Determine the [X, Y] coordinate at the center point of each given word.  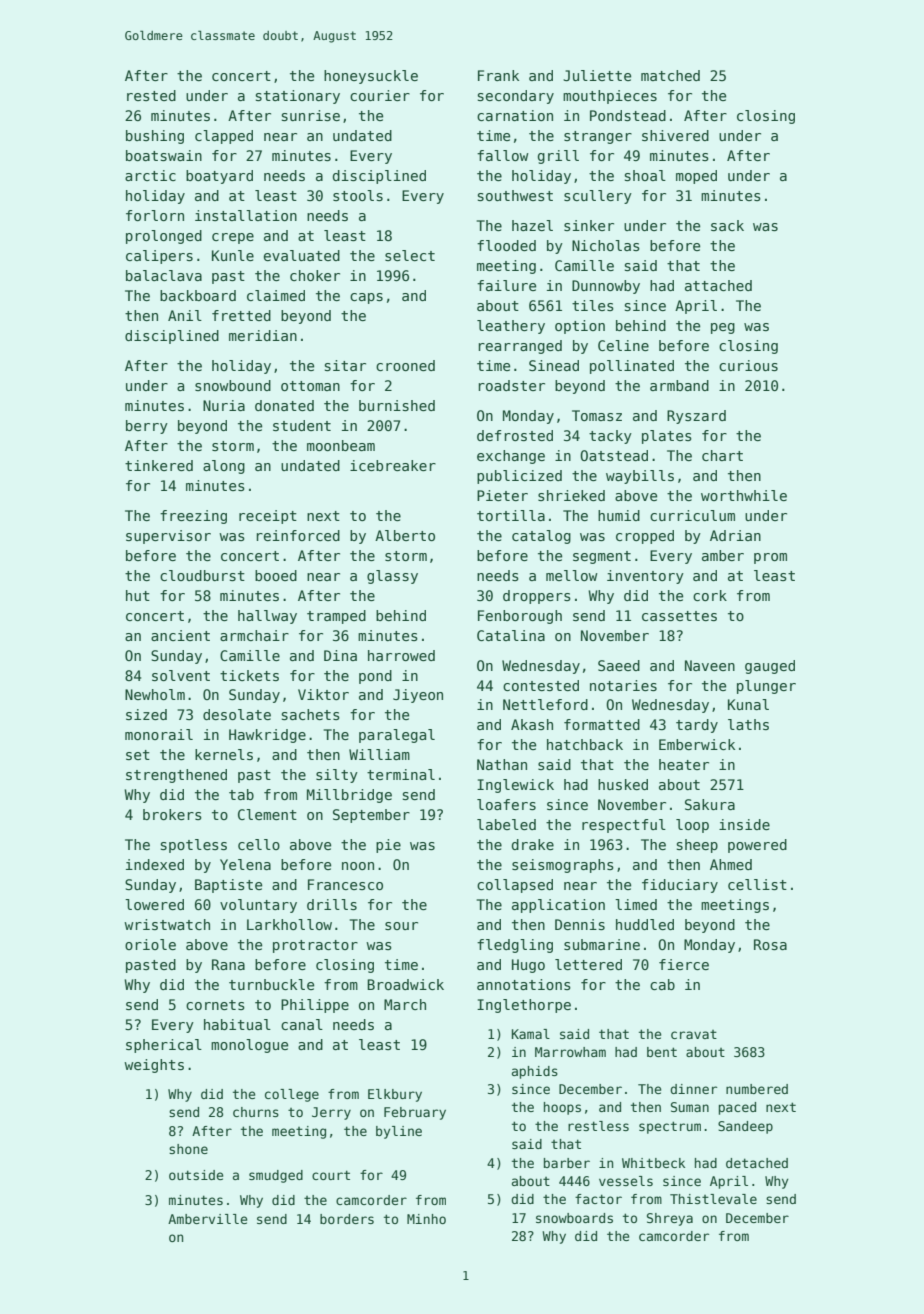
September [371, 816]
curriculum [692, 515]
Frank [498, 75]
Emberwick [697, 744]
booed [276, 575]
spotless [194, 846]
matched [670, 75]
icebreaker [393, 465]
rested [151, 95]
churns [256, 1112]
